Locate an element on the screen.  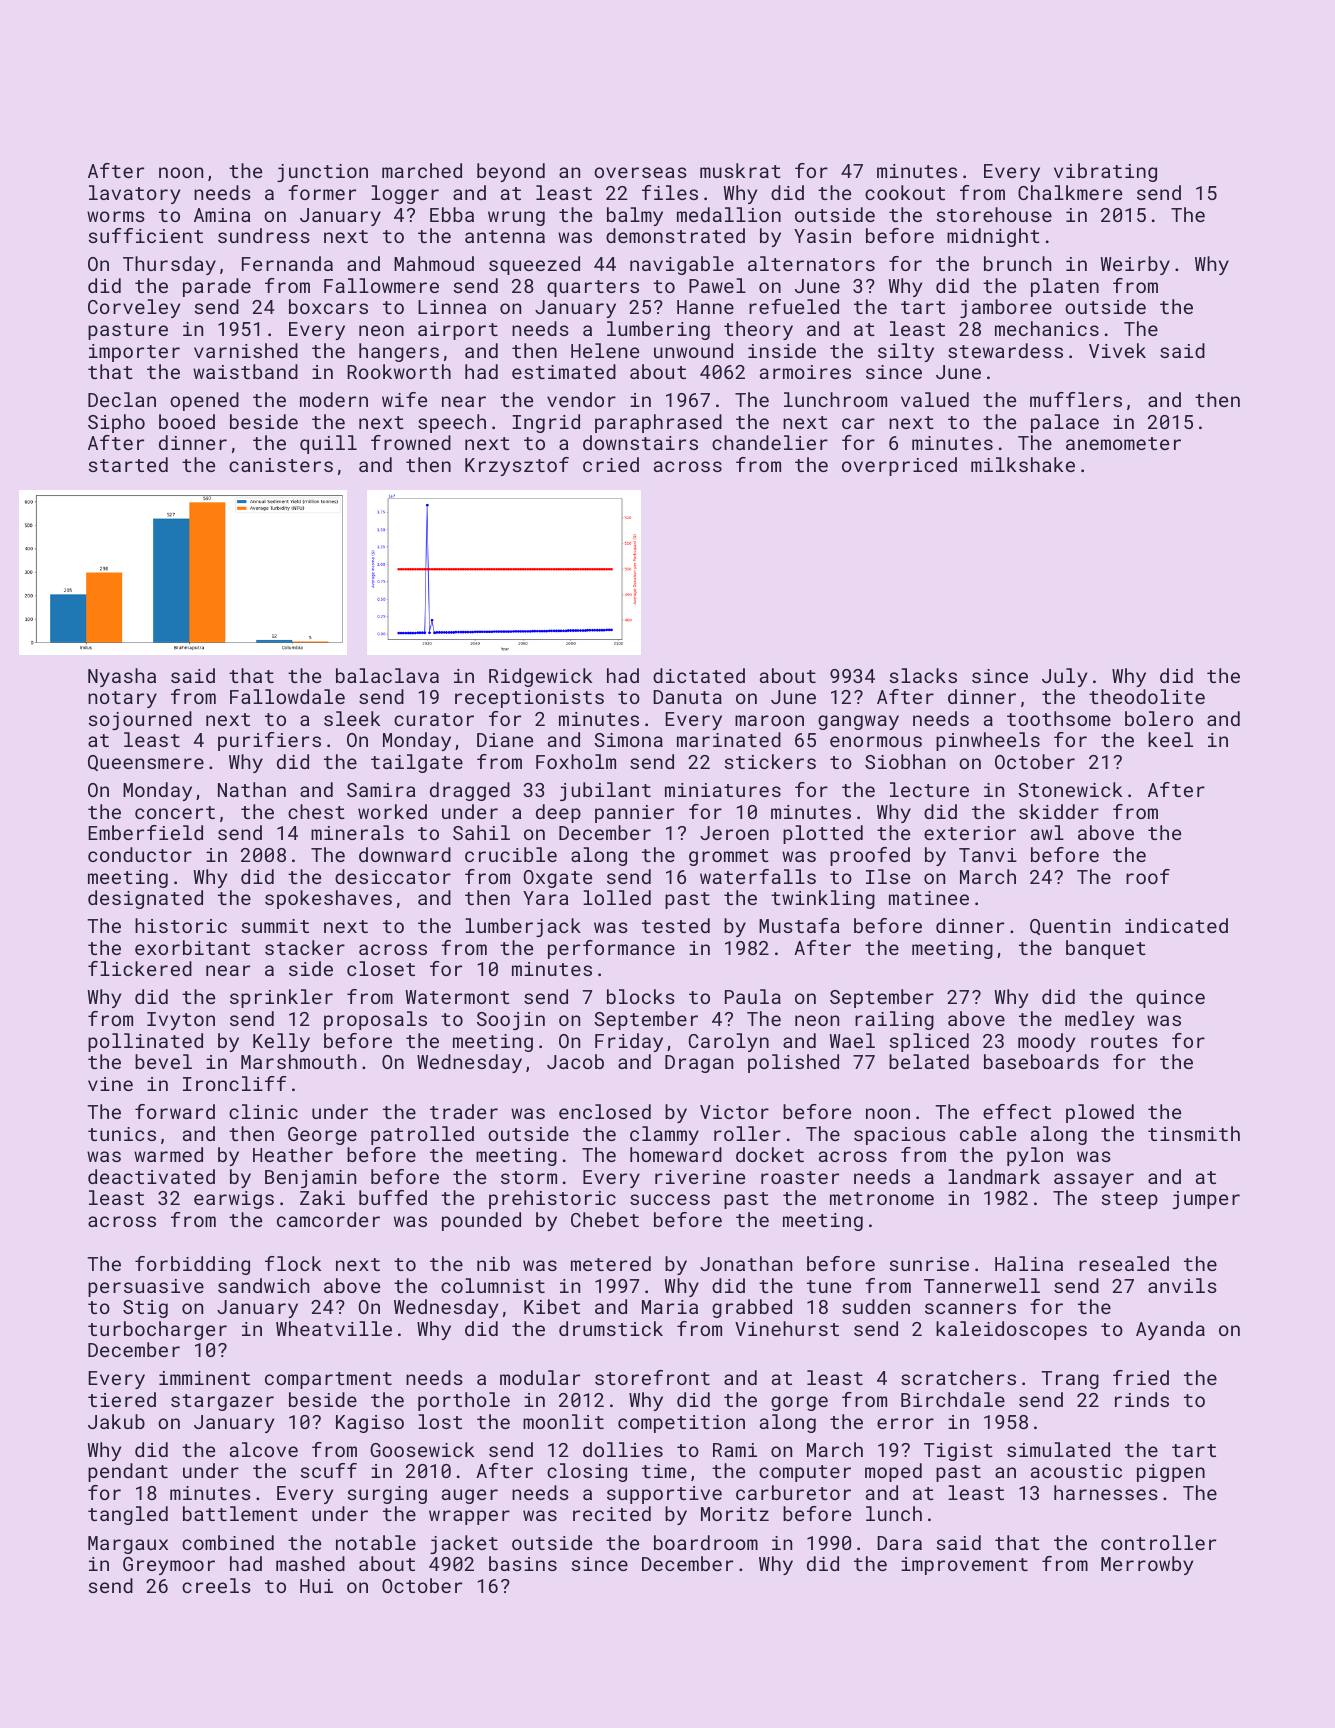
basins is located at coordinates (523, 1563).
